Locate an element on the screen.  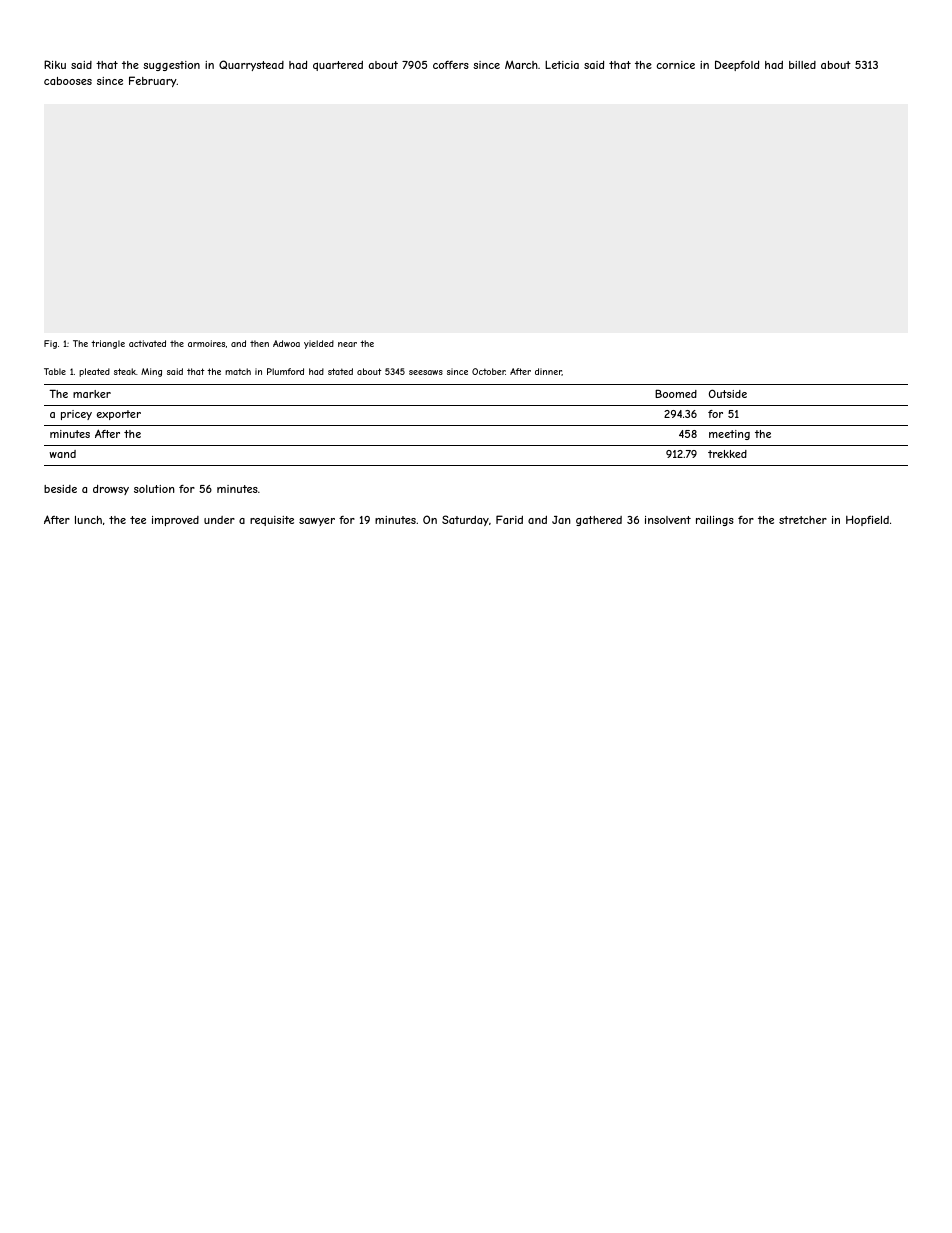
Leticia is located at coordinates (562, 65).
